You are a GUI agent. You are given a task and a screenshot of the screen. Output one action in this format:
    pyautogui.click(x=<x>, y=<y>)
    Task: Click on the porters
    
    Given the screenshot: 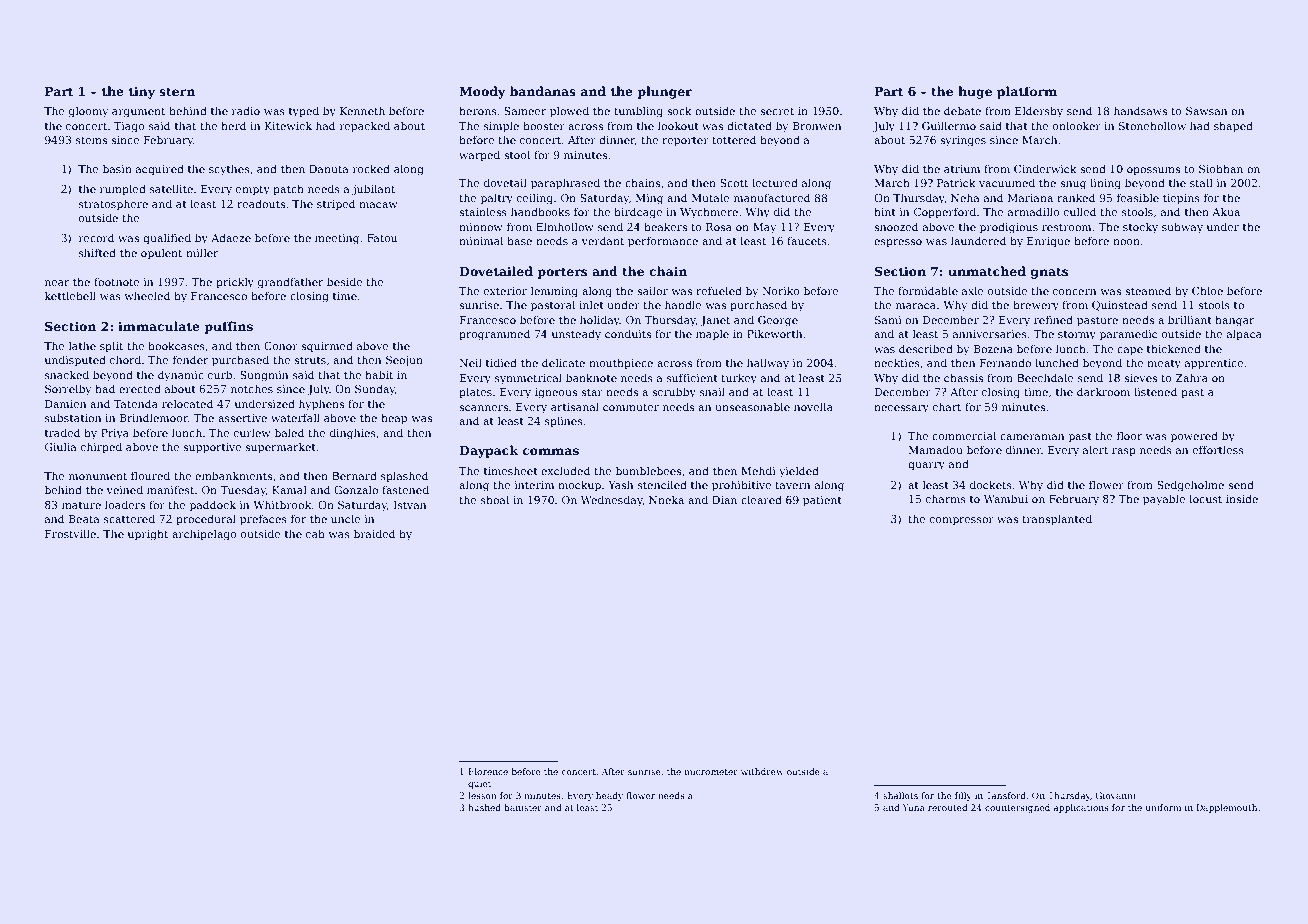 What is the action you would take?
    pyautogui.click(x=562, y=273)
